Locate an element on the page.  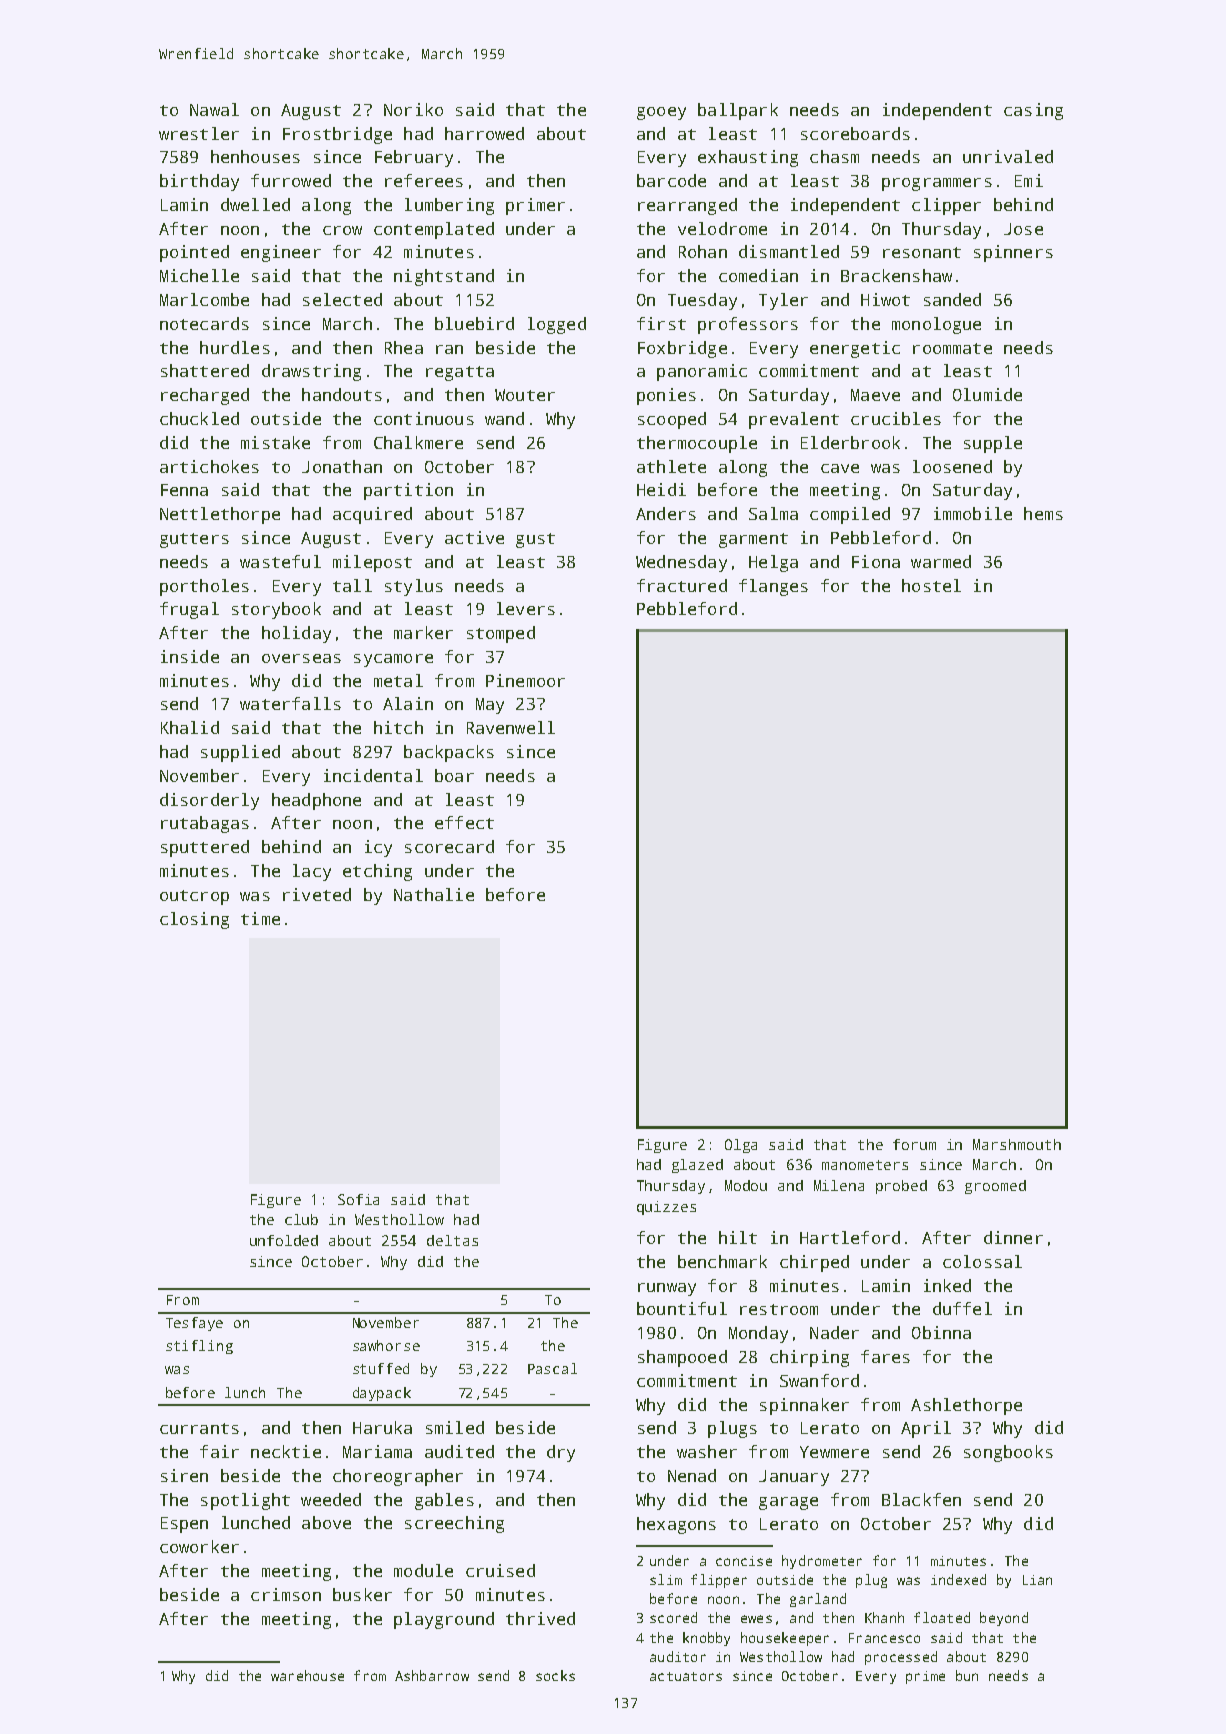
flanges is located at coordinates (773, 587).
